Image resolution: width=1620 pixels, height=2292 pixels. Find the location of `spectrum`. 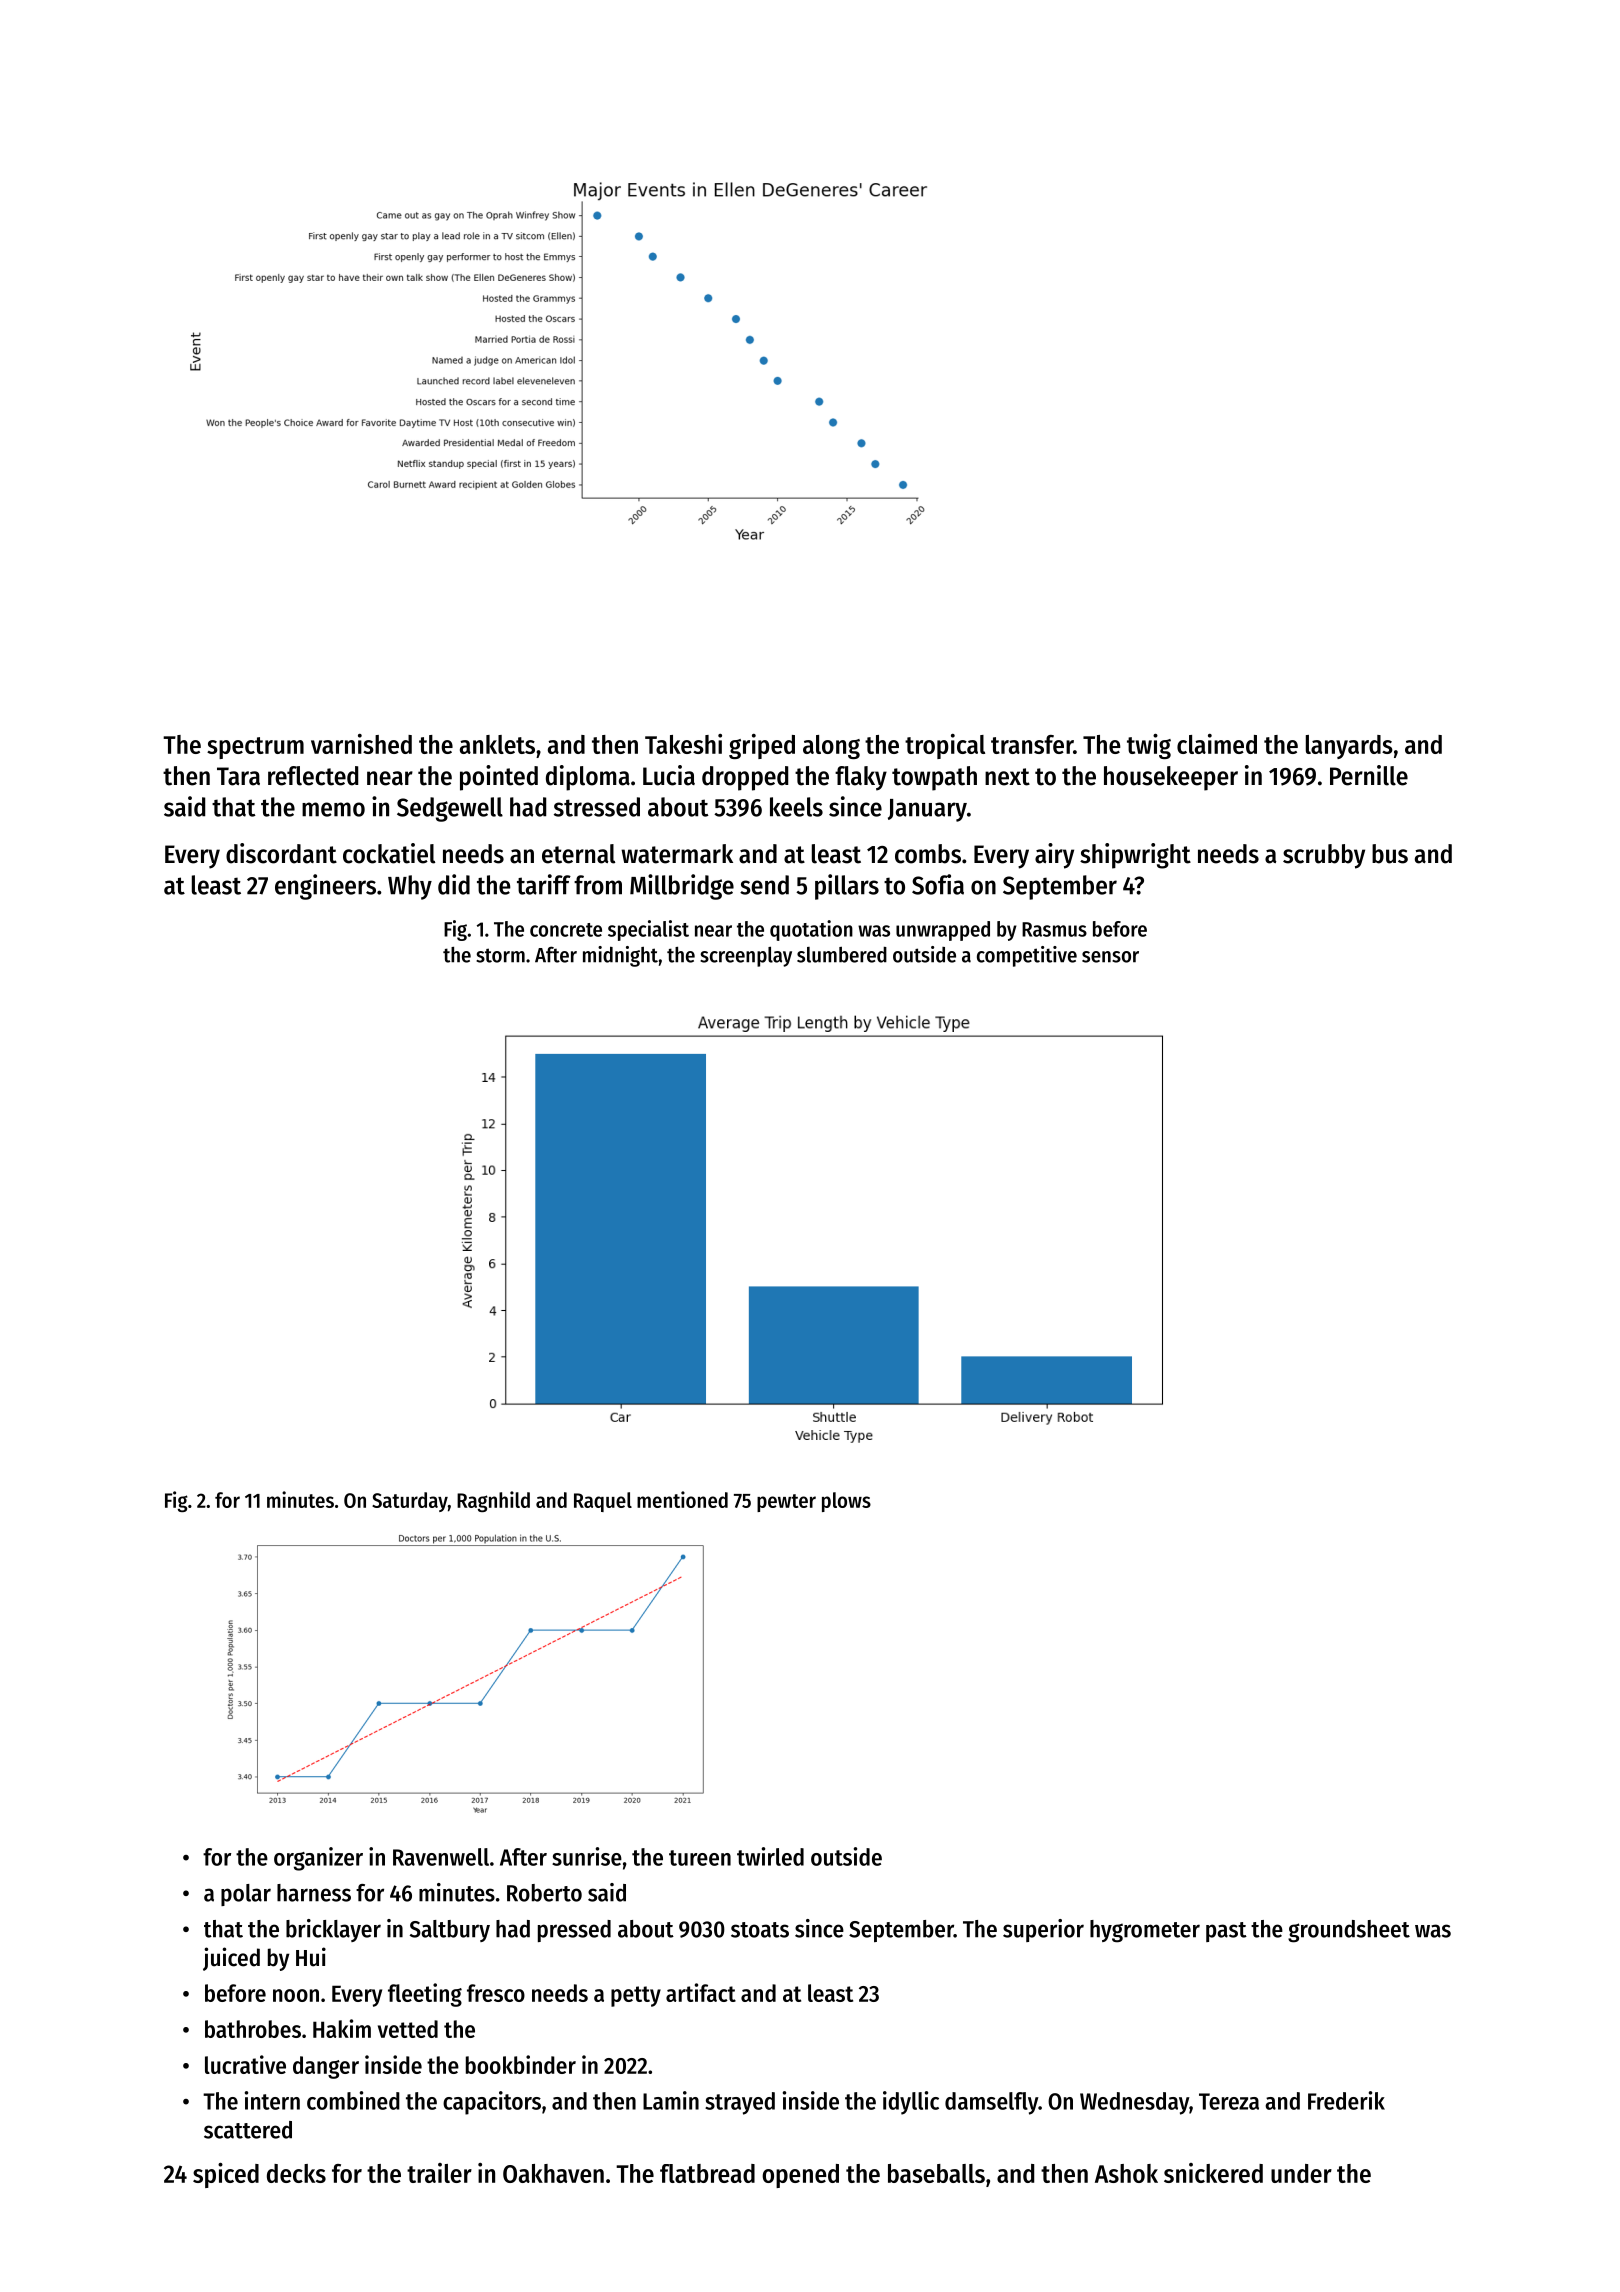

spectrum is located at coordinates (255, 748).
